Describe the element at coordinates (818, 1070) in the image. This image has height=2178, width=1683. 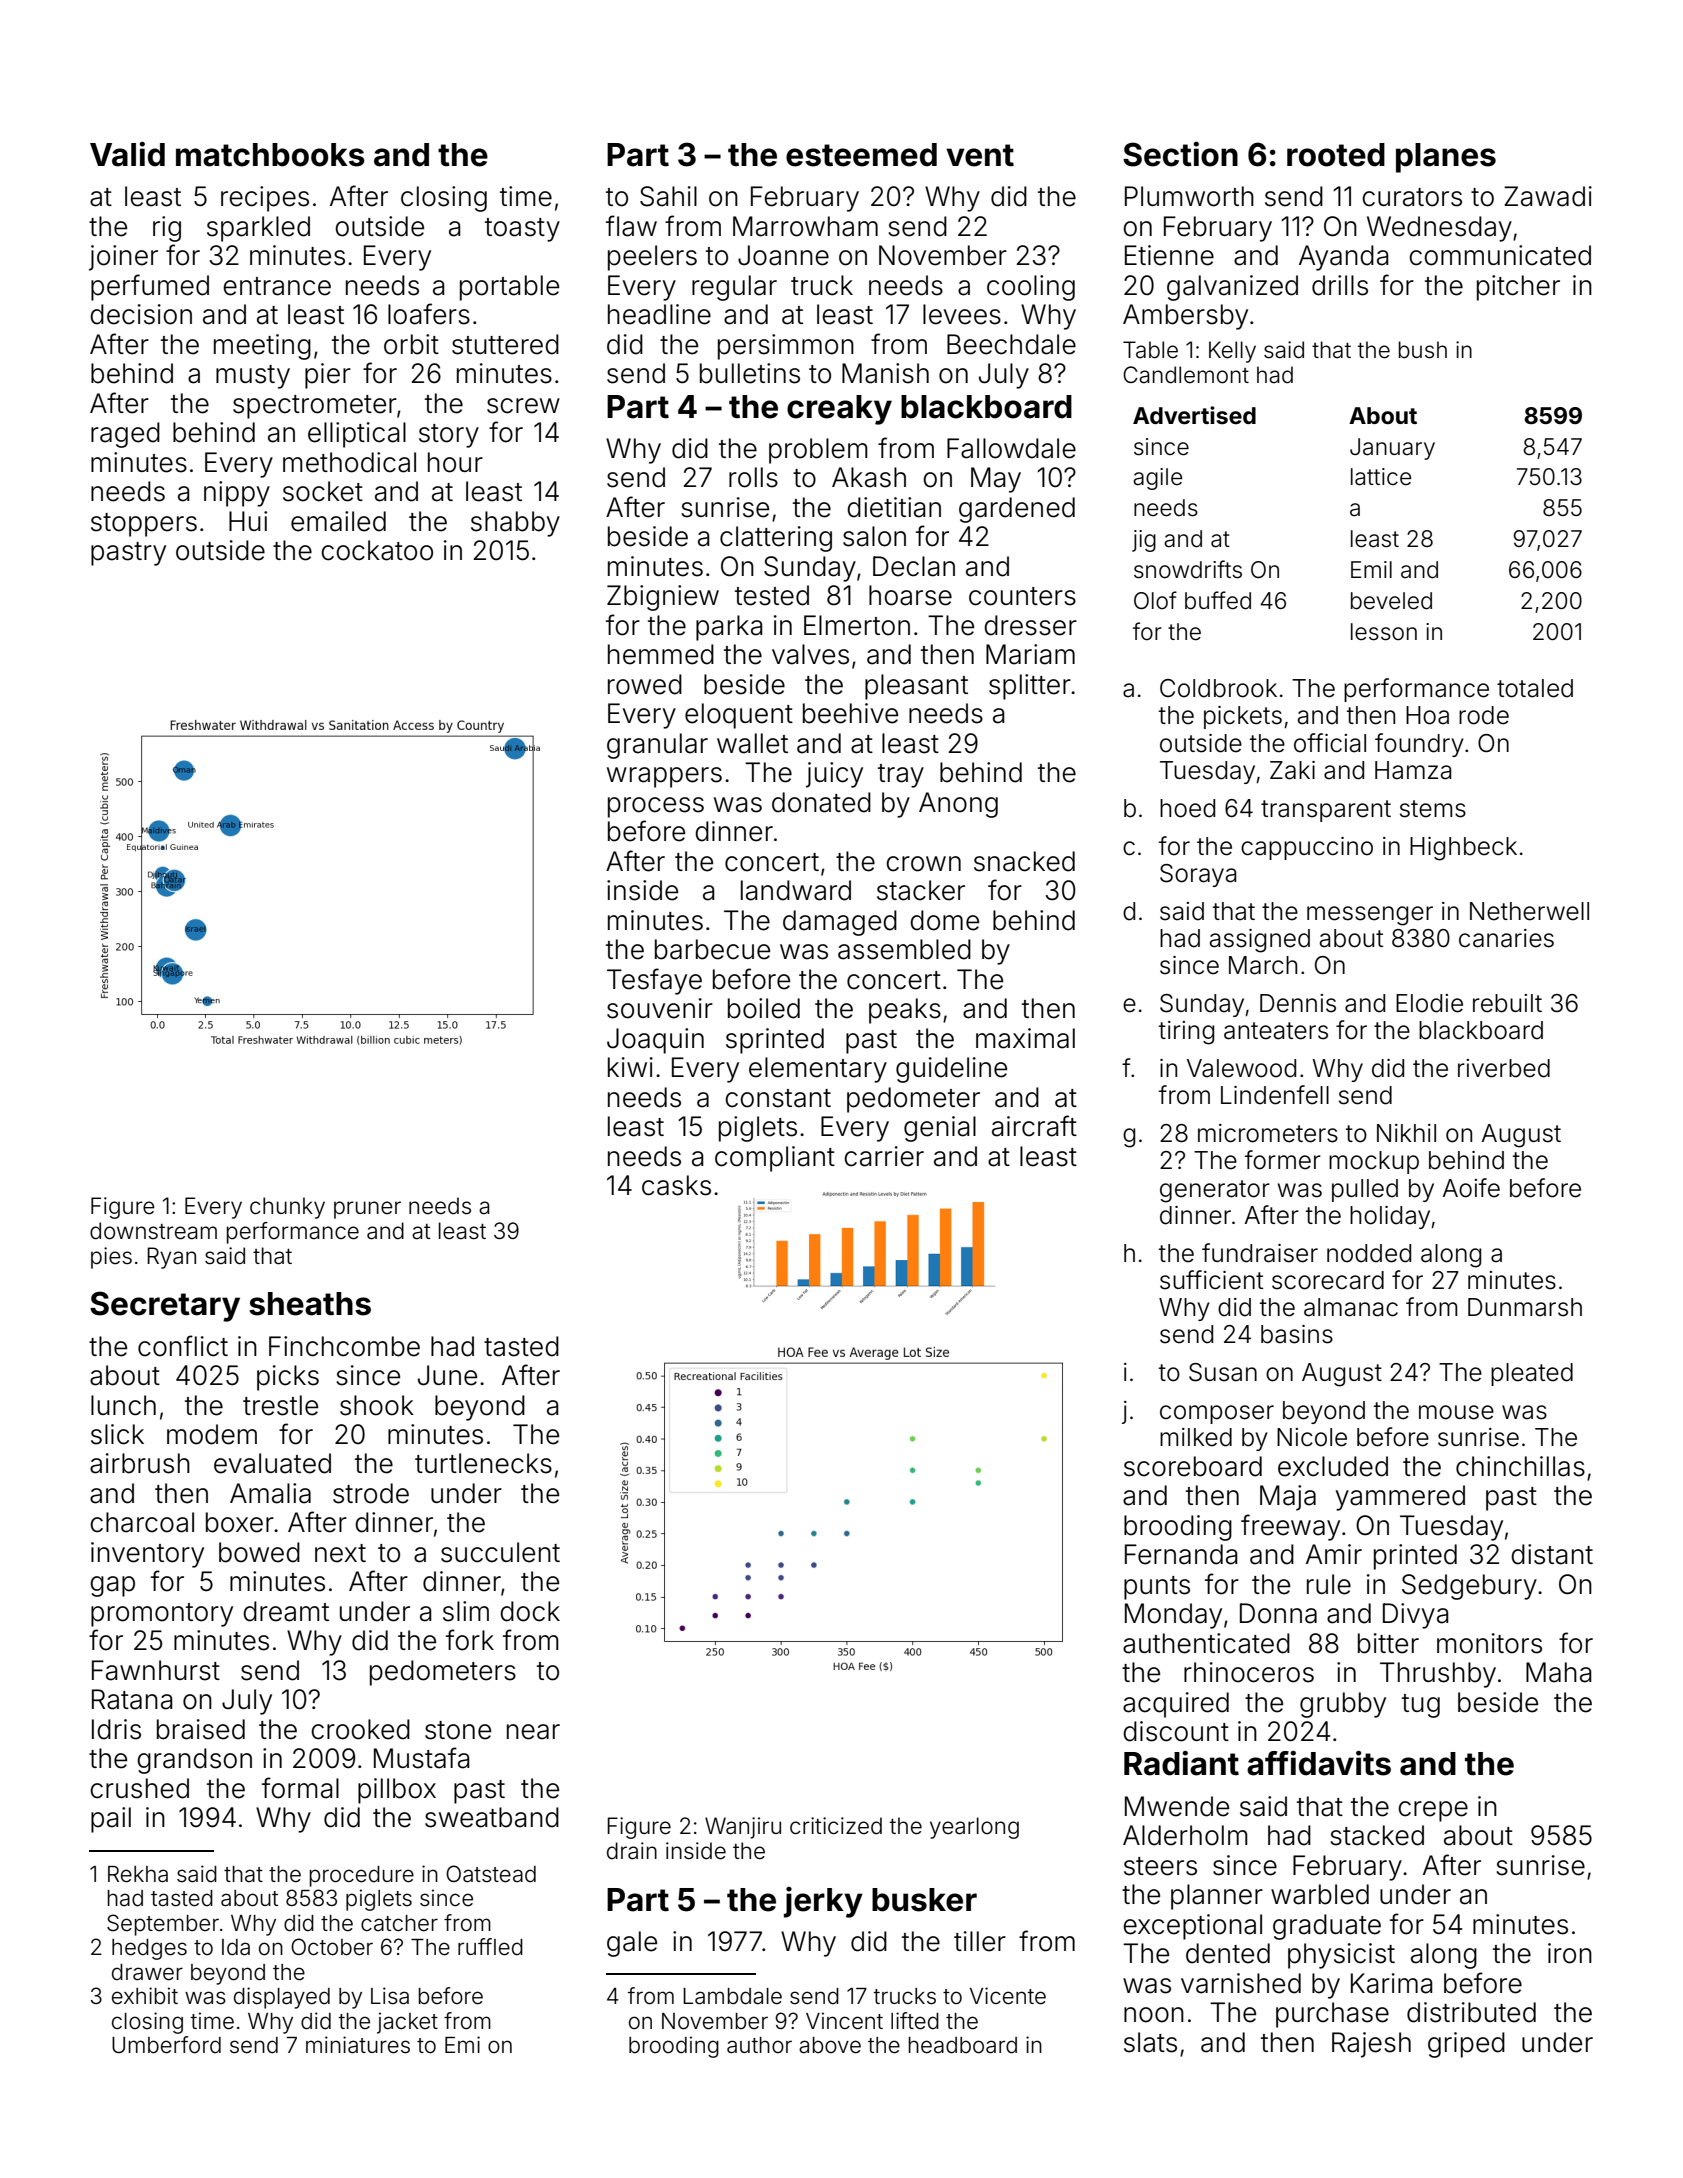
I see `elementary` at that location.
